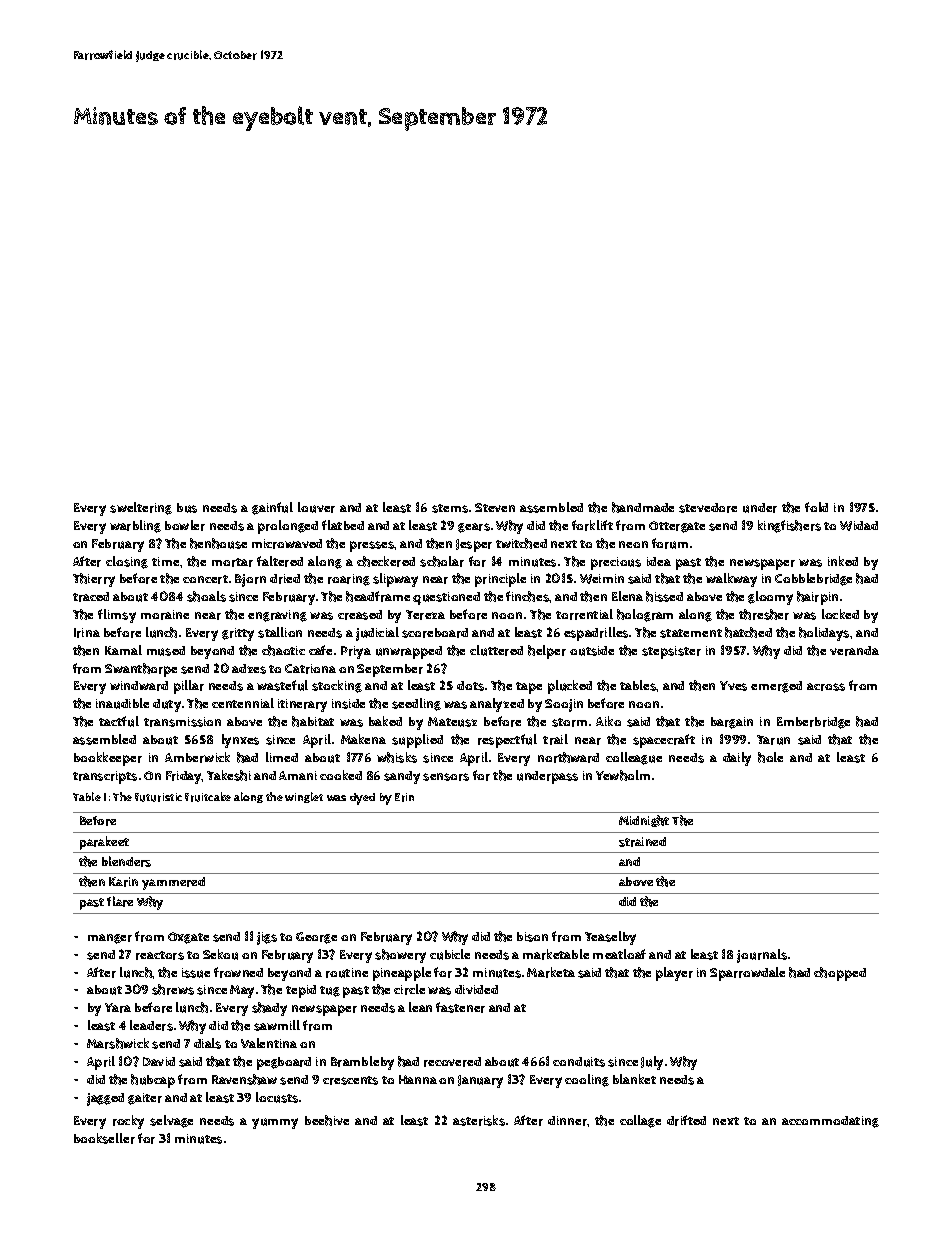 This screenshot has height=1233, width=952. I want to click on stepsister, so click(671, 652).
